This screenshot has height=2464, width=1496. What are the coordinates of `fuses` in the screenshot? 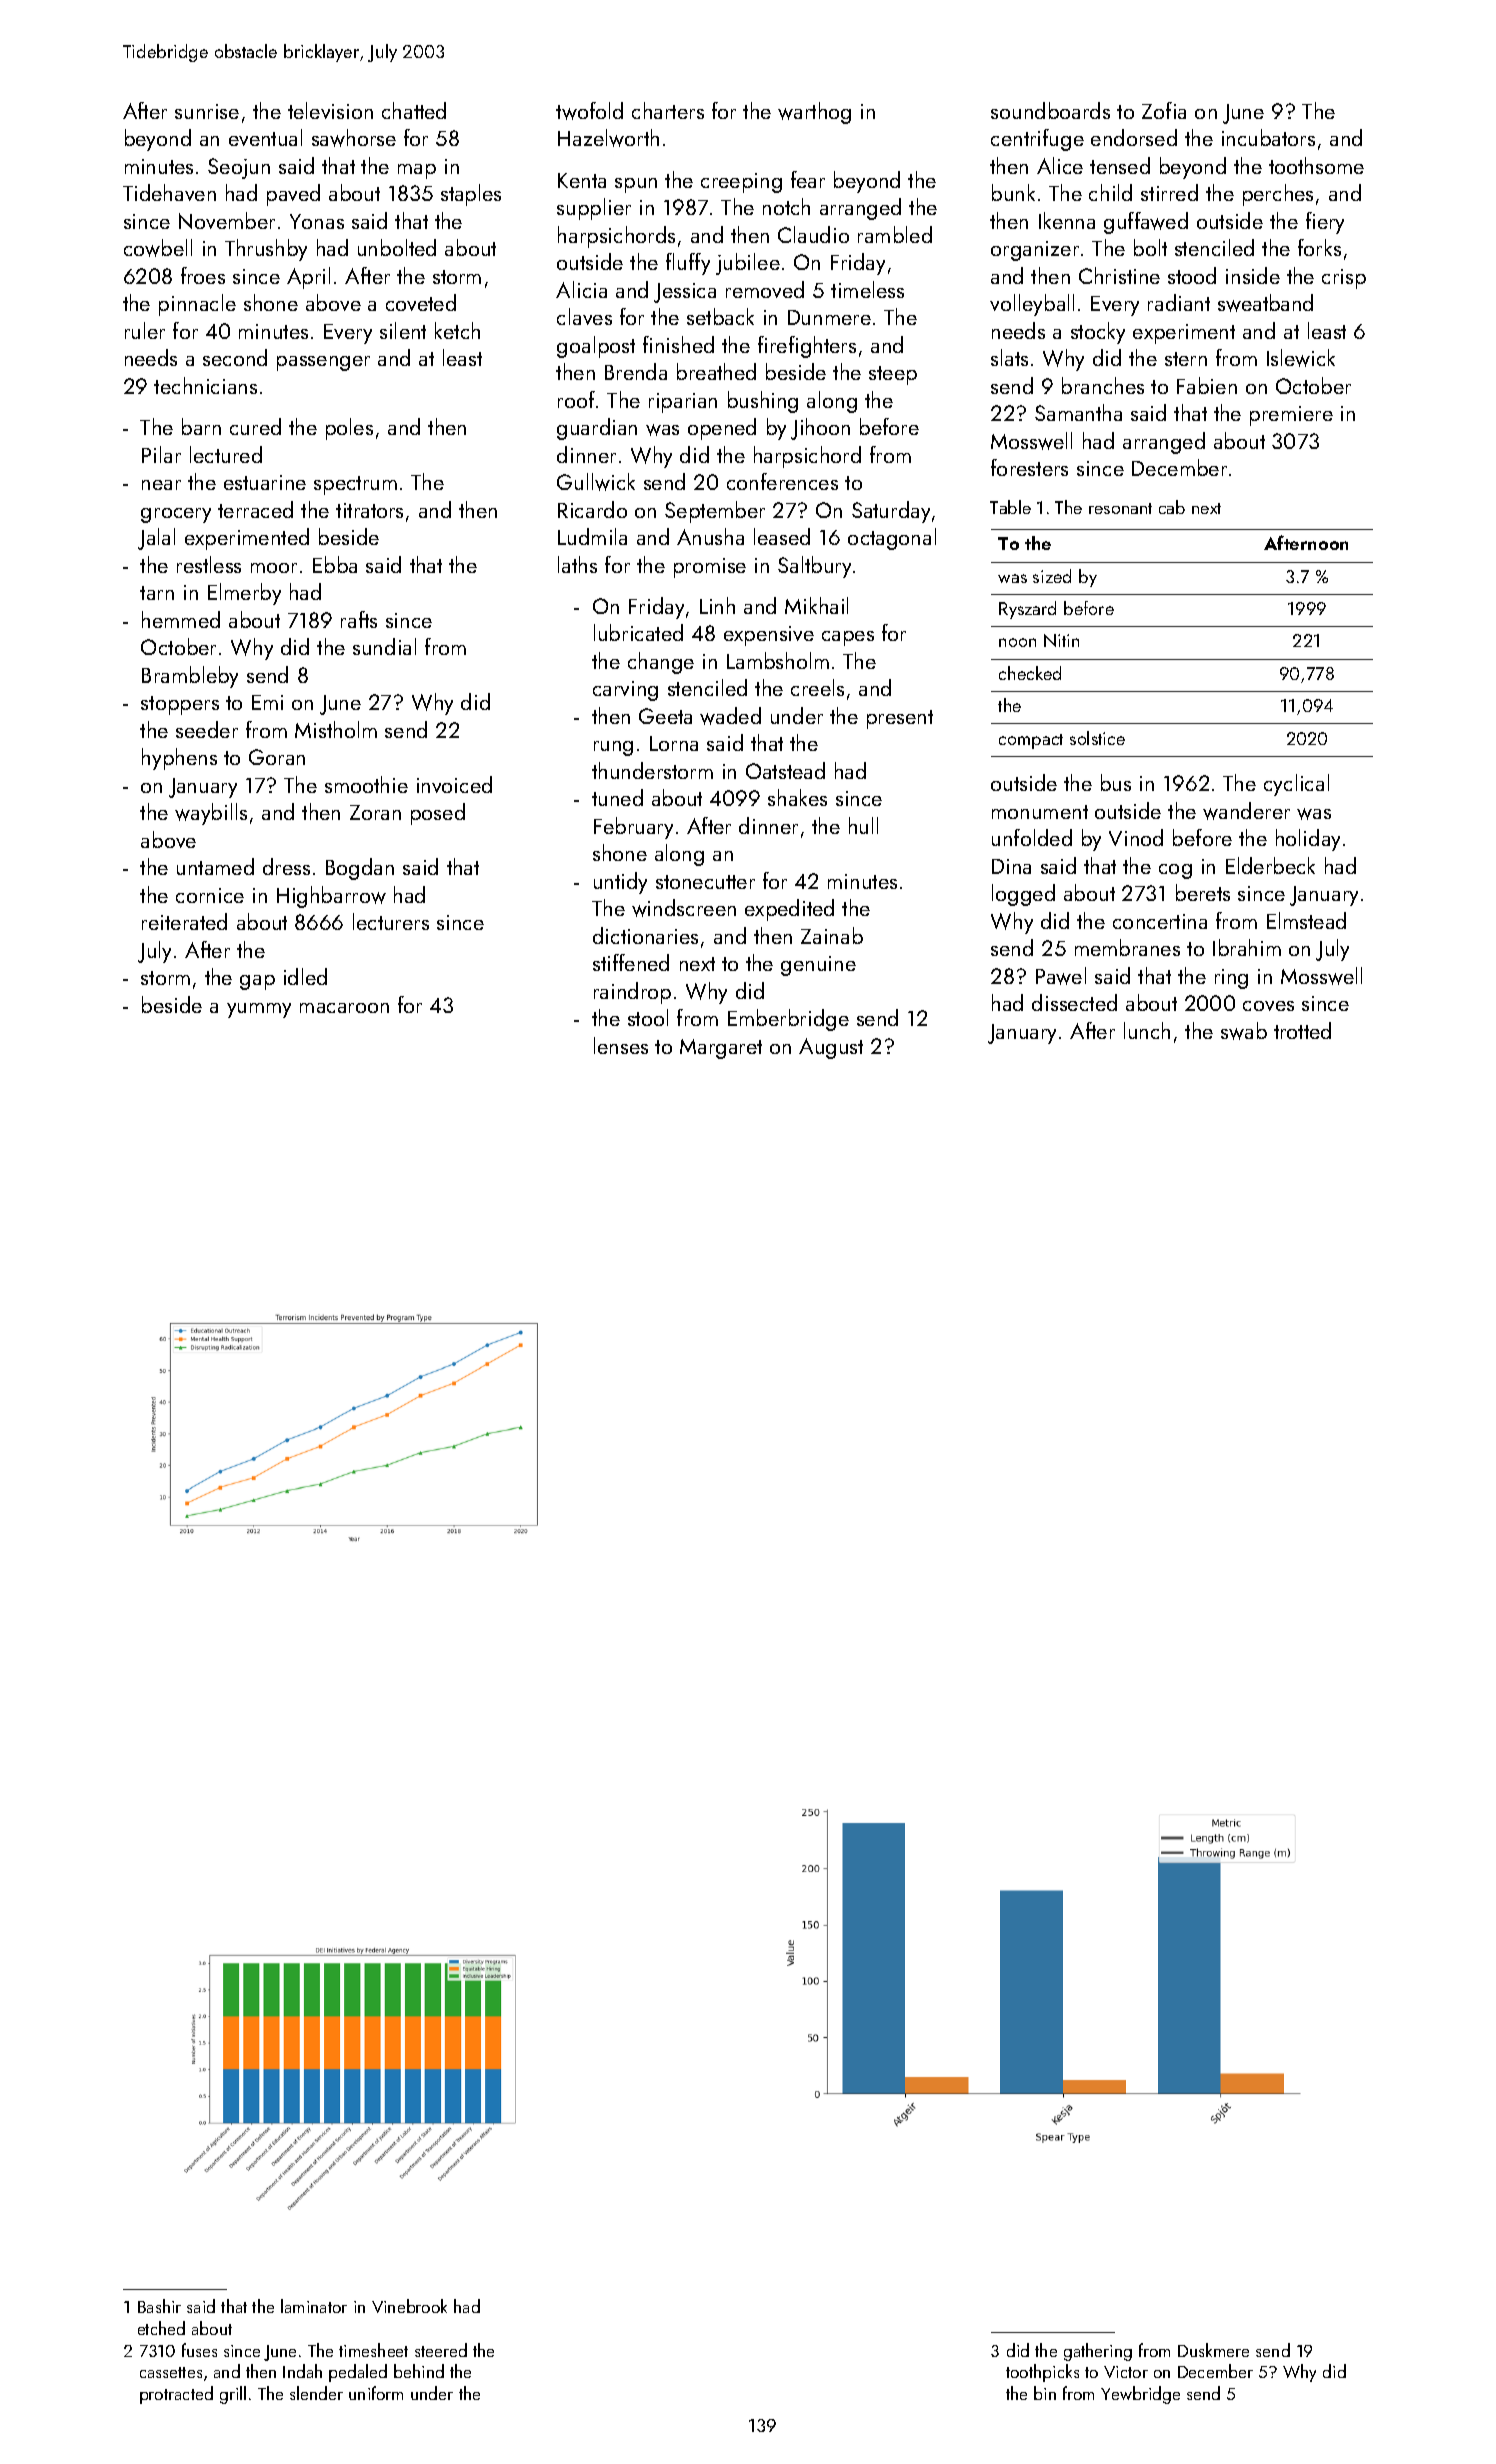 It's located at (199, 2350).
